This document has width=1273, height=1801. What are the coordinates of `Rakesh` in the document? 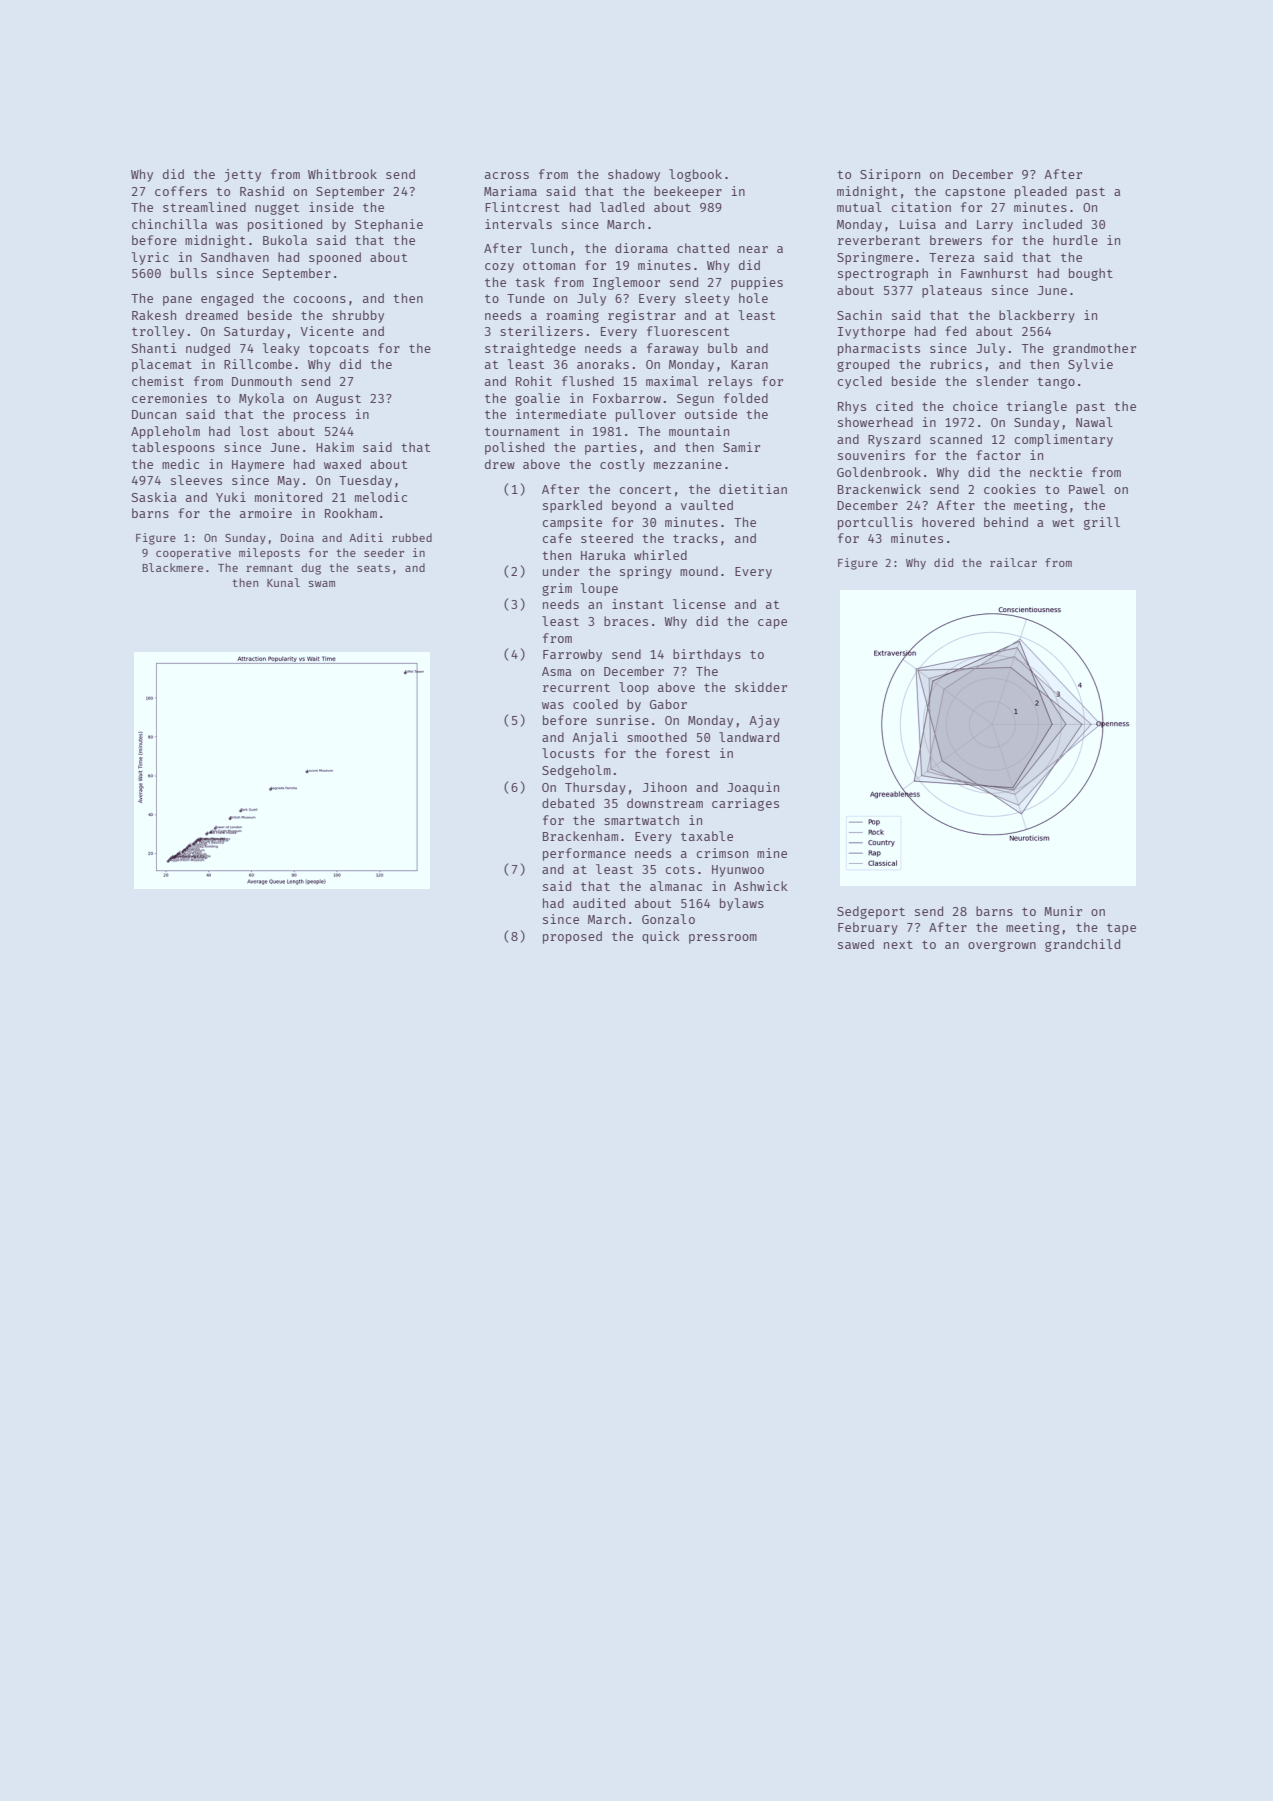 It's located at (154, 315).
